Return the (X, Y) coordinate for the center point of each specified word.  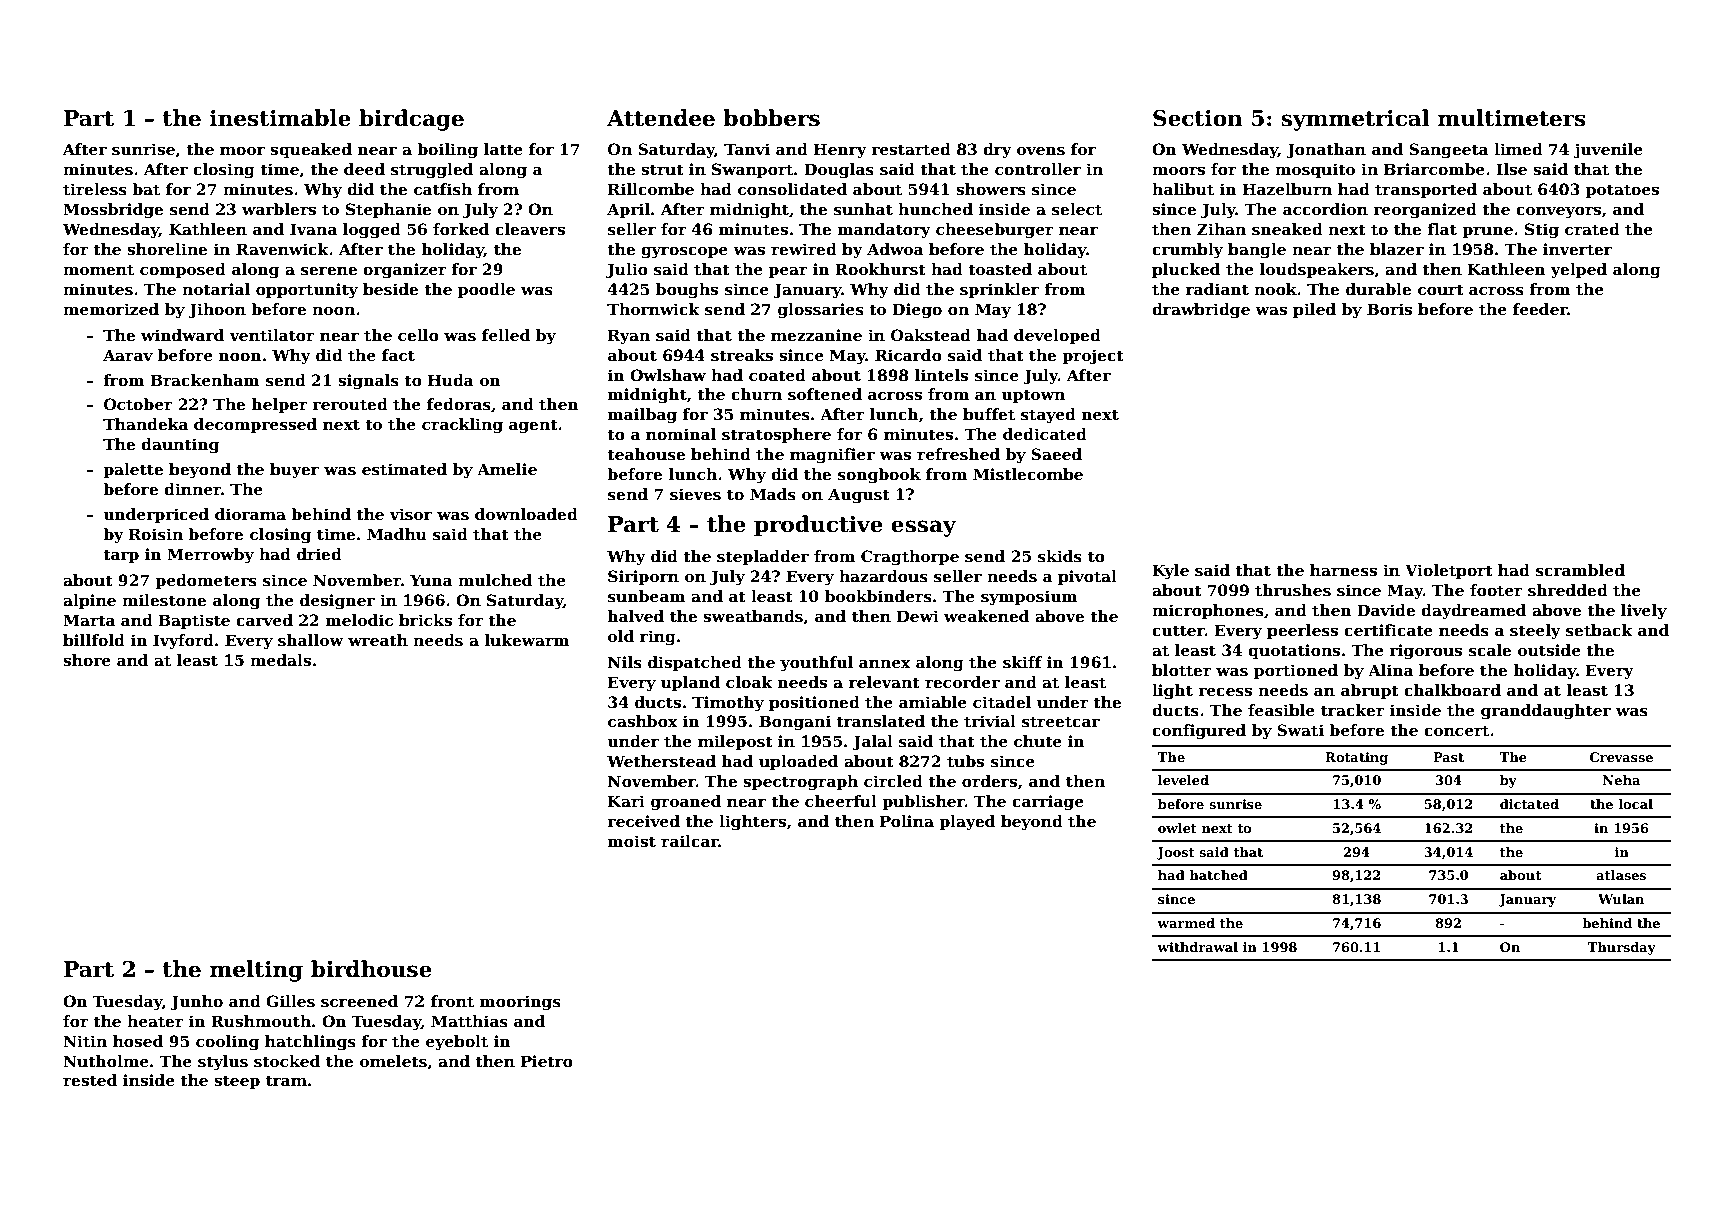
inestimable (280, 118)
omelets (393, 1061)
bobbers (771, 118)
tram (286, 1080)
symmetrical (1355, 120)
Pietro (547, 1061)
